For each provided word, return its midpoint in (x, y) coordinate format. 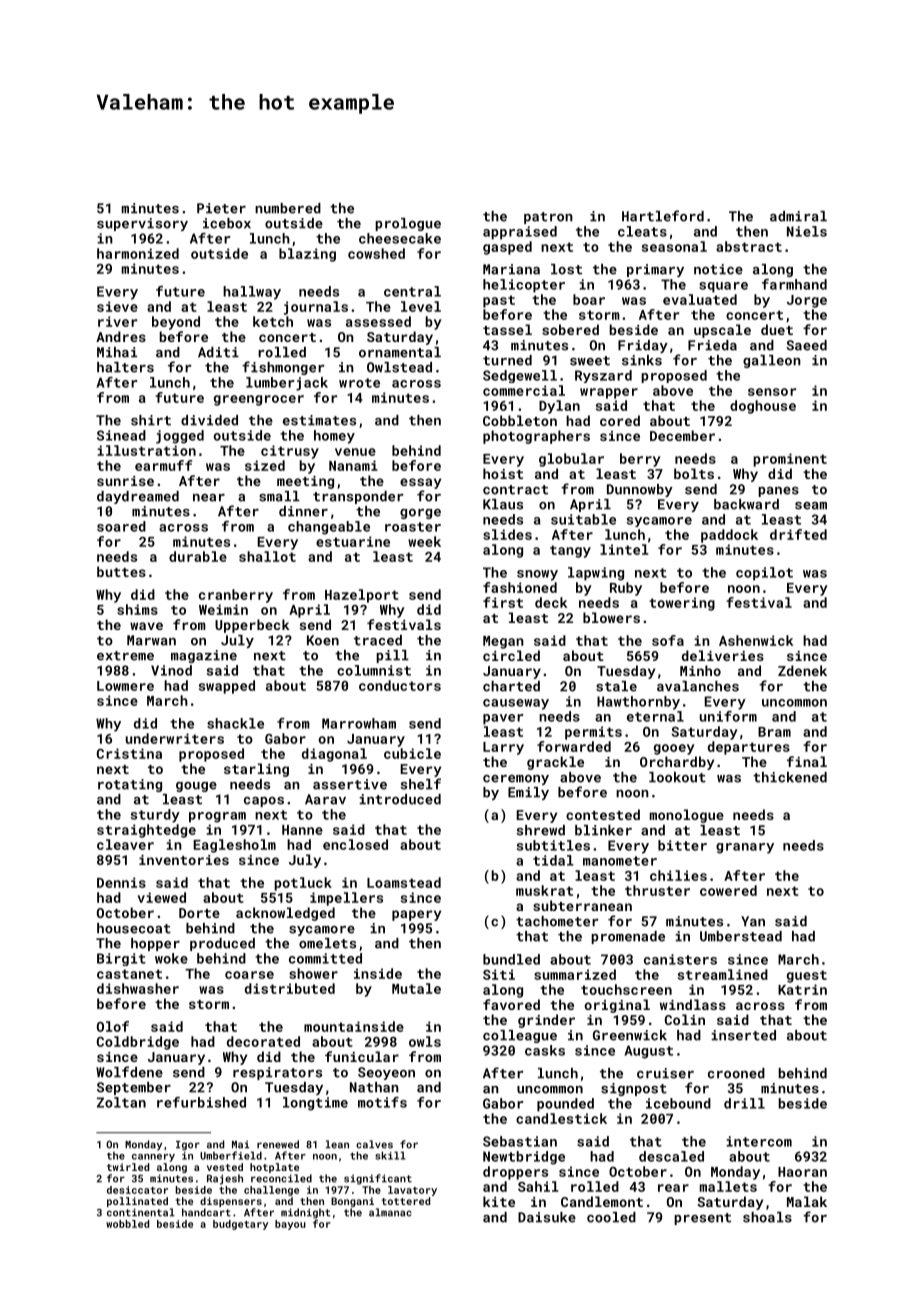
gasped (507, 248)
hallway (252, 293)
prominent (790, 460)
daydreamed (138, 497)
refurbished (201, 1102)
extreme (125, 656)
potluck (303, 884)
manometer (620, 861)
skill (390, 1155)
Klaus (503, 504)
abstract (749, 246)
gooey (674, 749)
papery (416, 915)
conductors (400, 685)
